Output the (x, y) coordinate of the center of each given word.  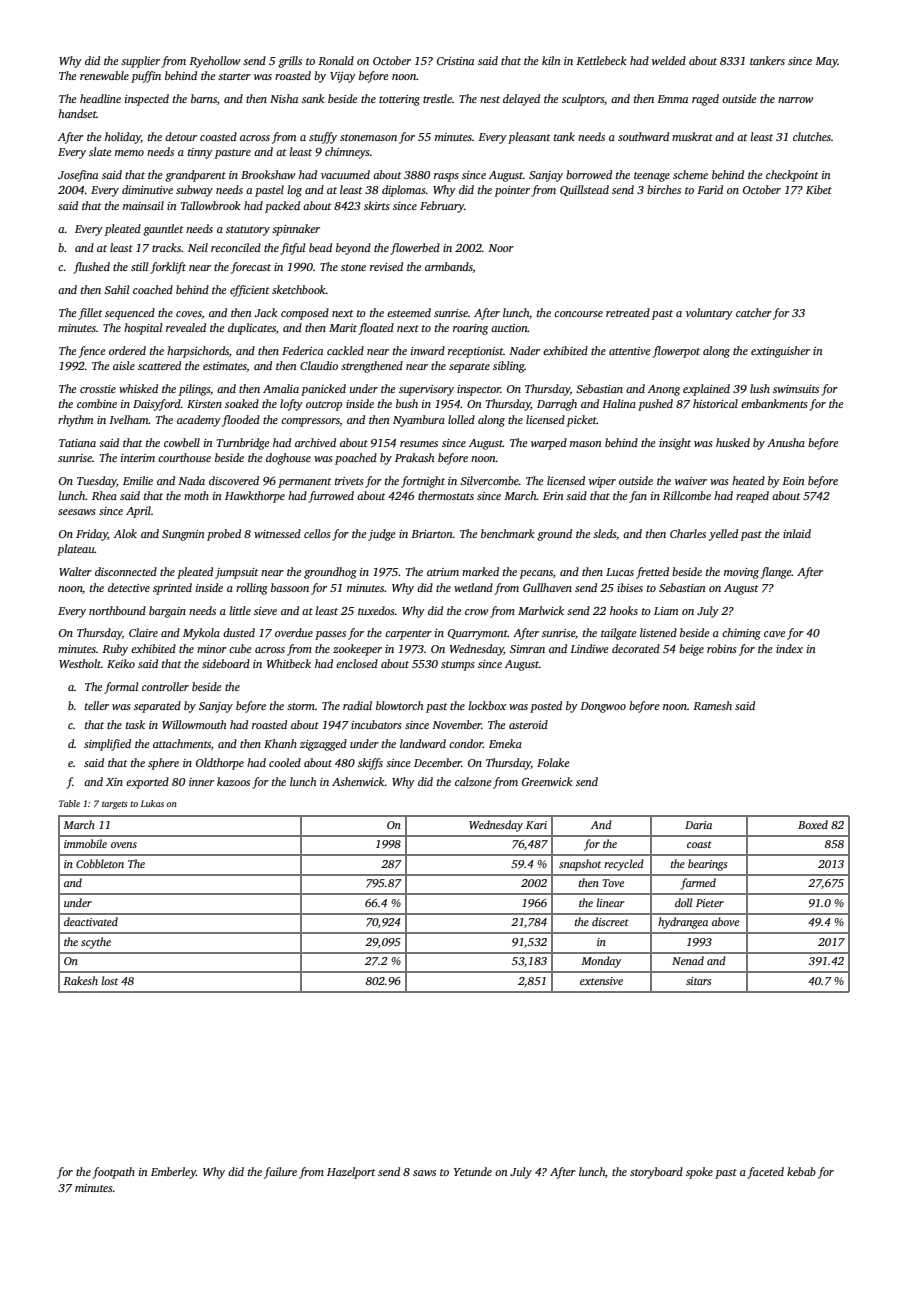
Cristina (455, 61)
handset (77, 113)
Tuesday (97, 482)
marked (480, 571)
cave (775, 634)
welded (669, 60)
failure (280, 1173)
